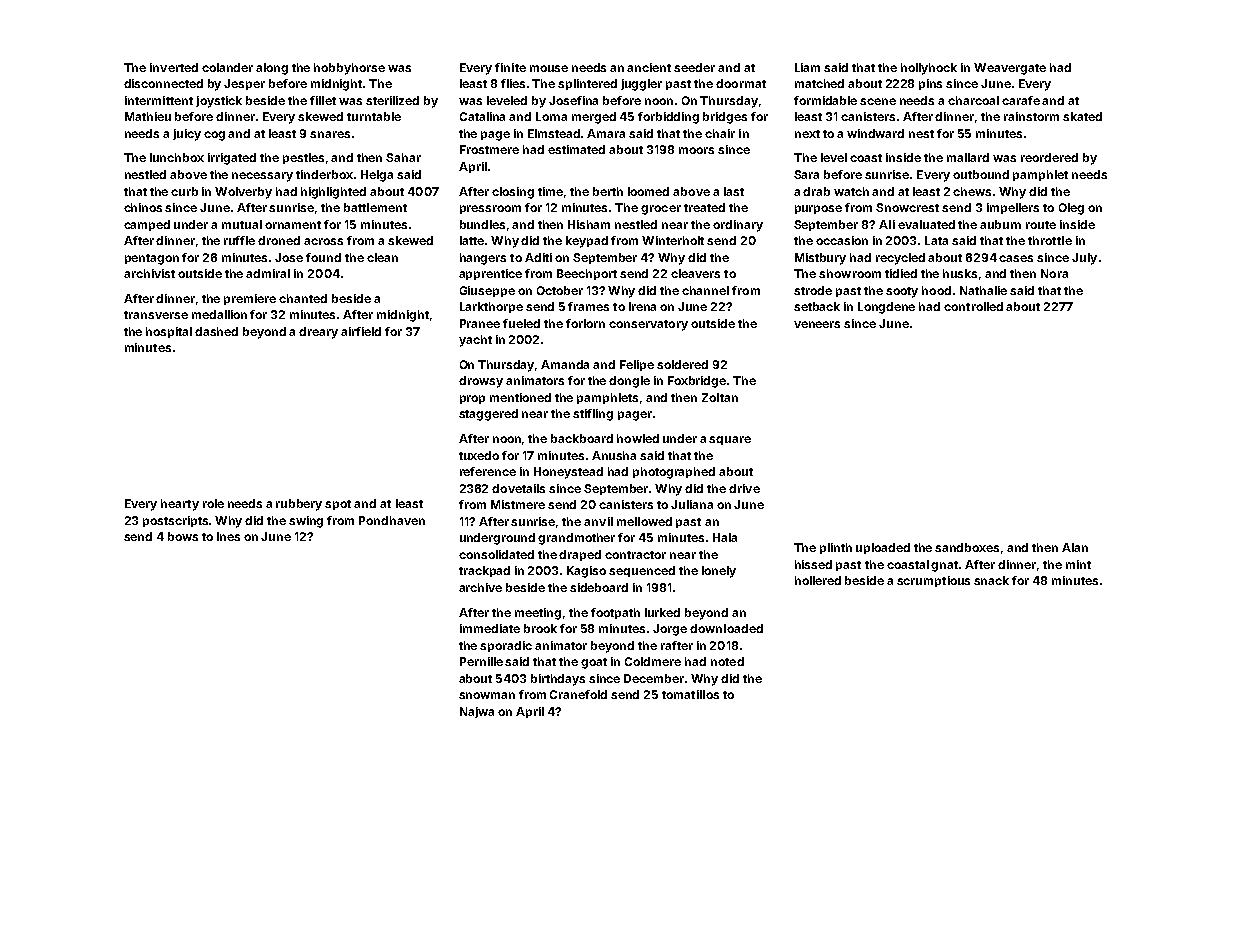  What do you see at coordinates (148, 116) in the document?
I see `Mathieu` at bounding box center [148, 116].
